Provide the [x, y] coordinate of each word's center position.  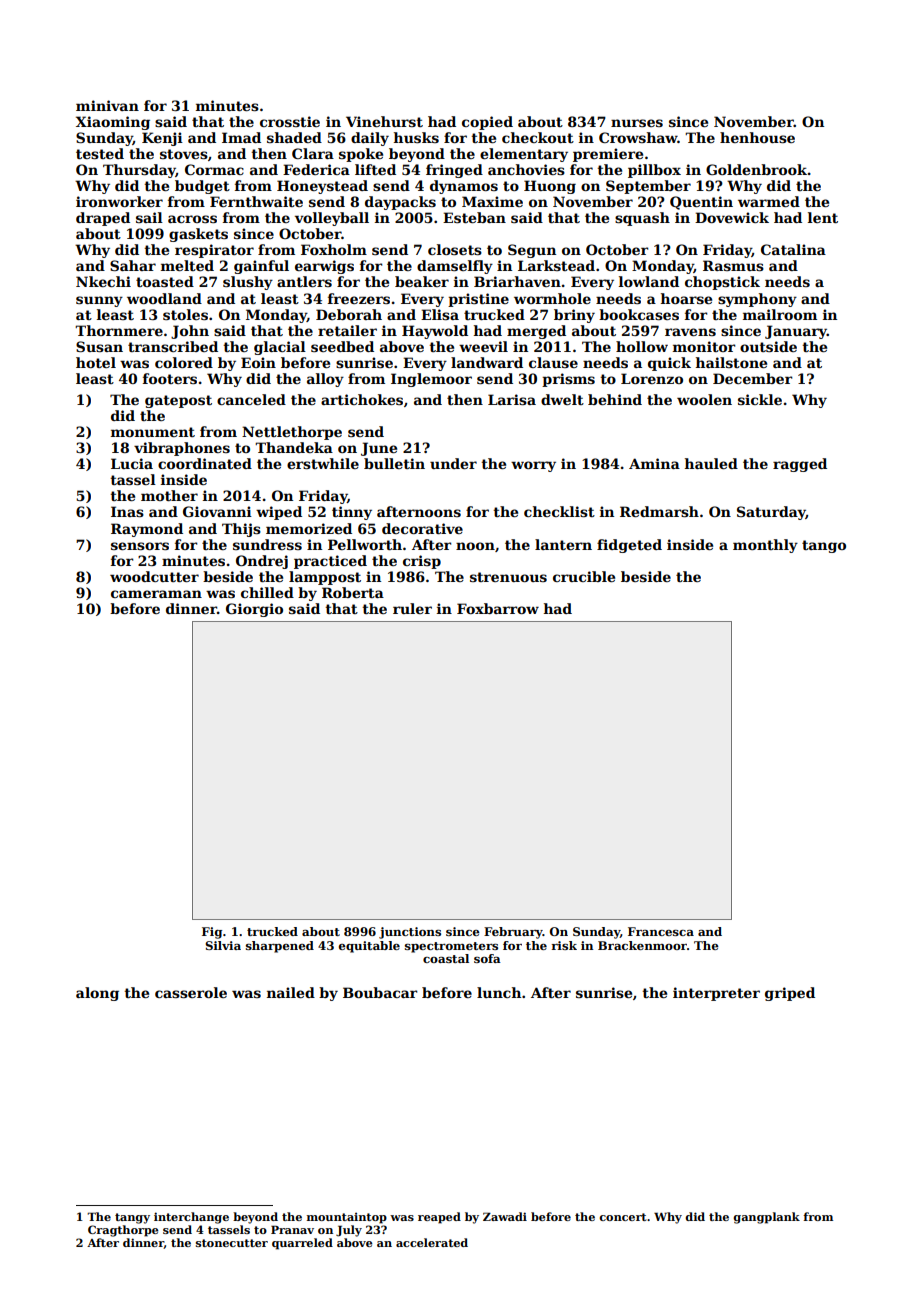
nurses [637, 123]
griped [790, 994]
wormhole [552, 298]
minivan [107, 105]
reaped [439, 1218]
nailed [291, 992]
